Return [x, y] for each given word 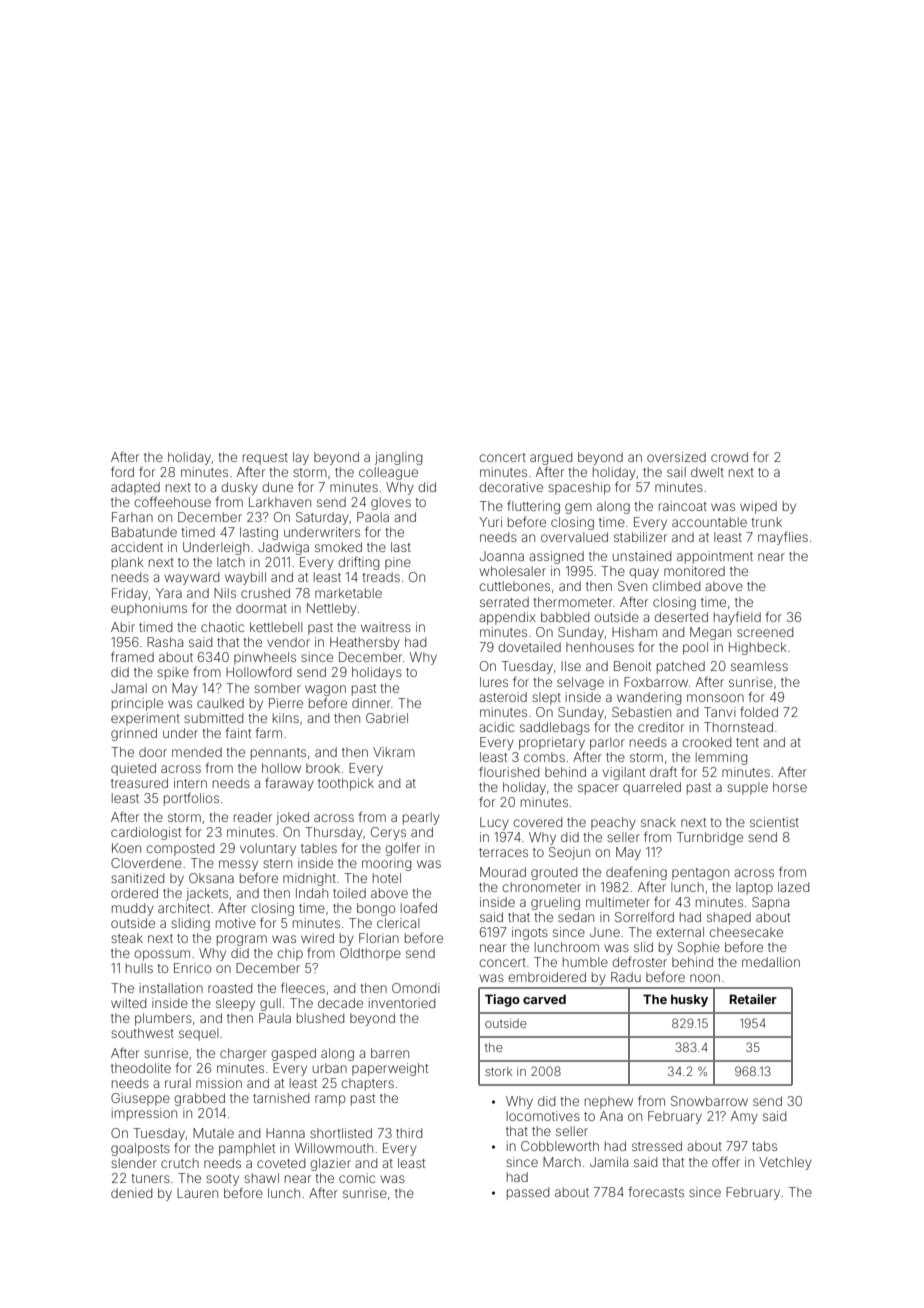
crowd [729, 457]
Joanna [502, 556]
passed [528, 1193]
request [265, 459]
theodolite [141, 1068]
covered [537, 822]
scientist [774, 822]
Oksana [211, 878]
